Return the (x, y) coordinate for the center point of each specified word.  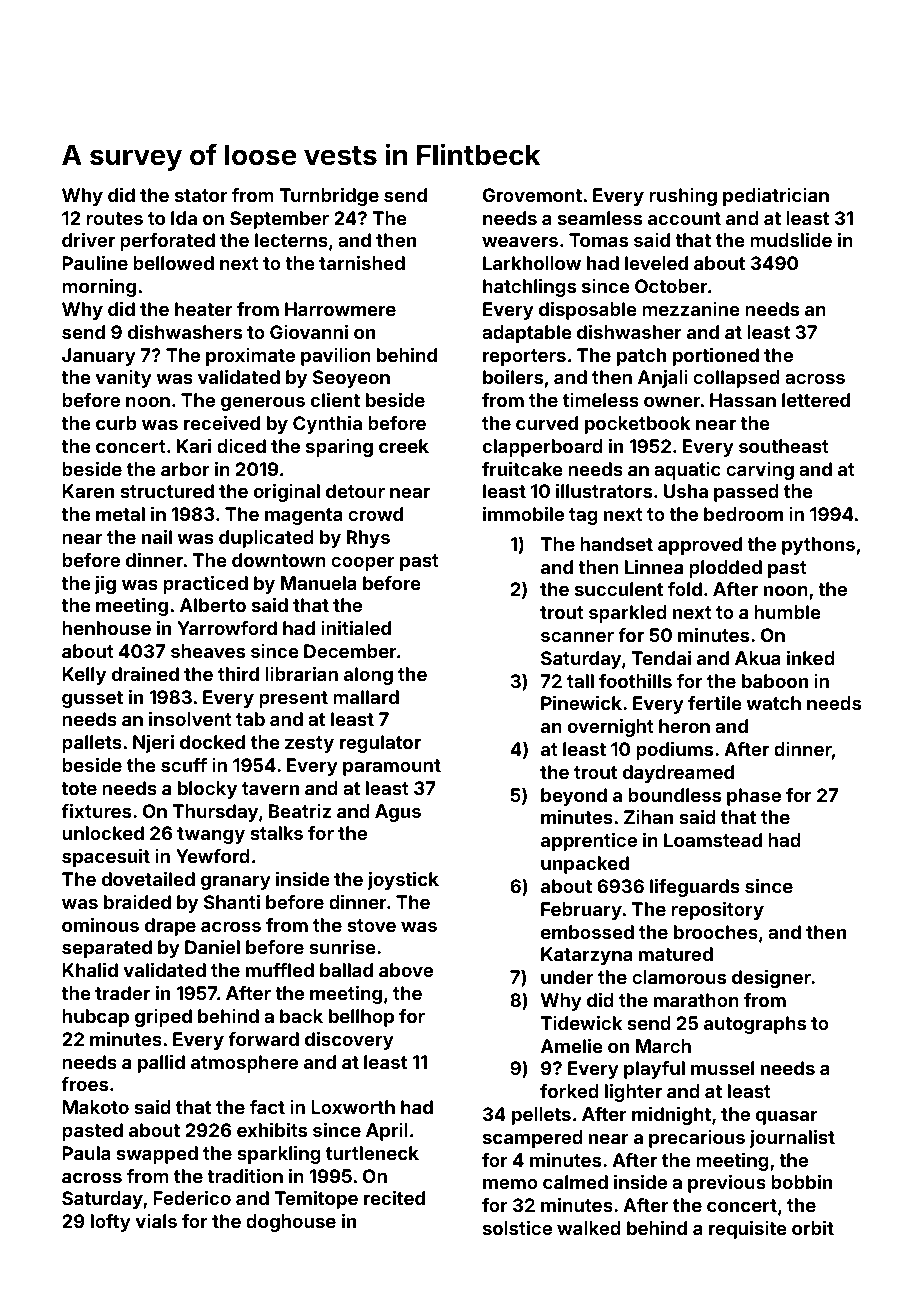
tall (580, 681)
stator (201, 195)
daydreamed (678, 774)
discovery (349, 1041)
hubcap (95, 1018)
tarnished (362, 263)
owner (672, 402)
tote (79, 788)
